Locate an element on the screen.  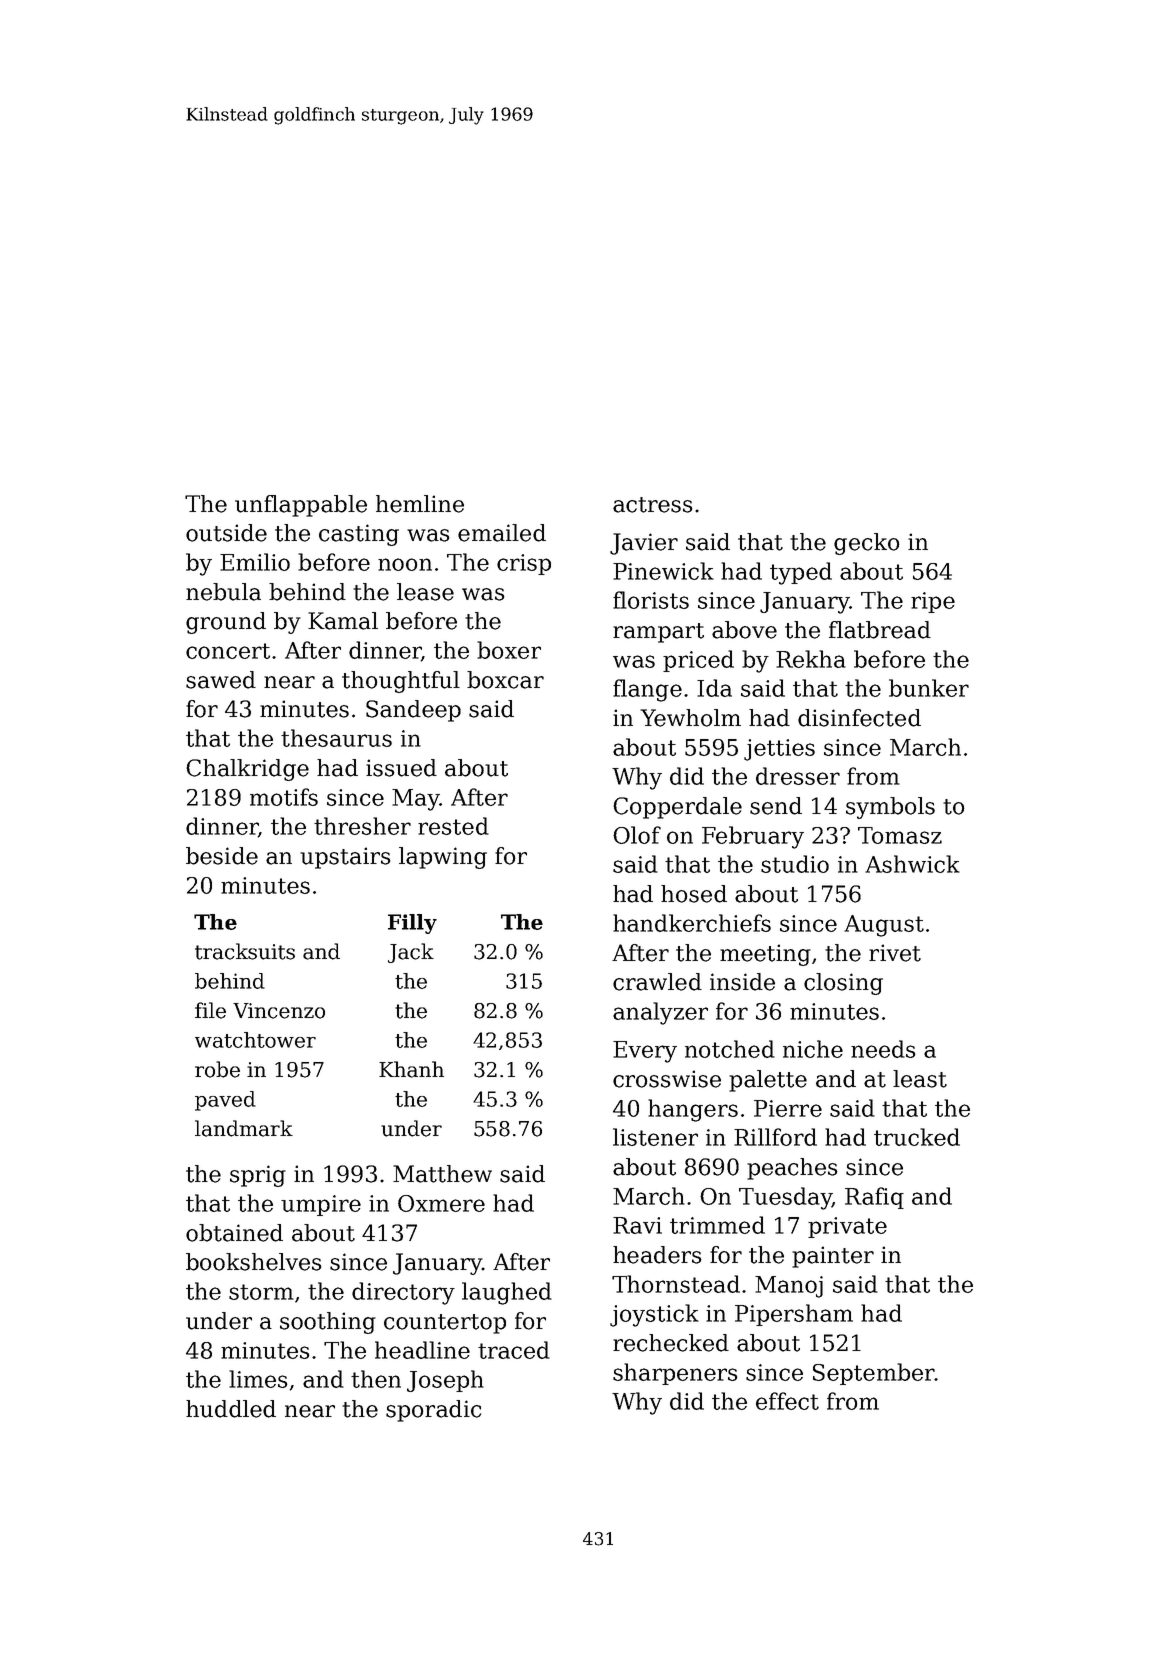
niche is located at coordinates (813, 1049).
